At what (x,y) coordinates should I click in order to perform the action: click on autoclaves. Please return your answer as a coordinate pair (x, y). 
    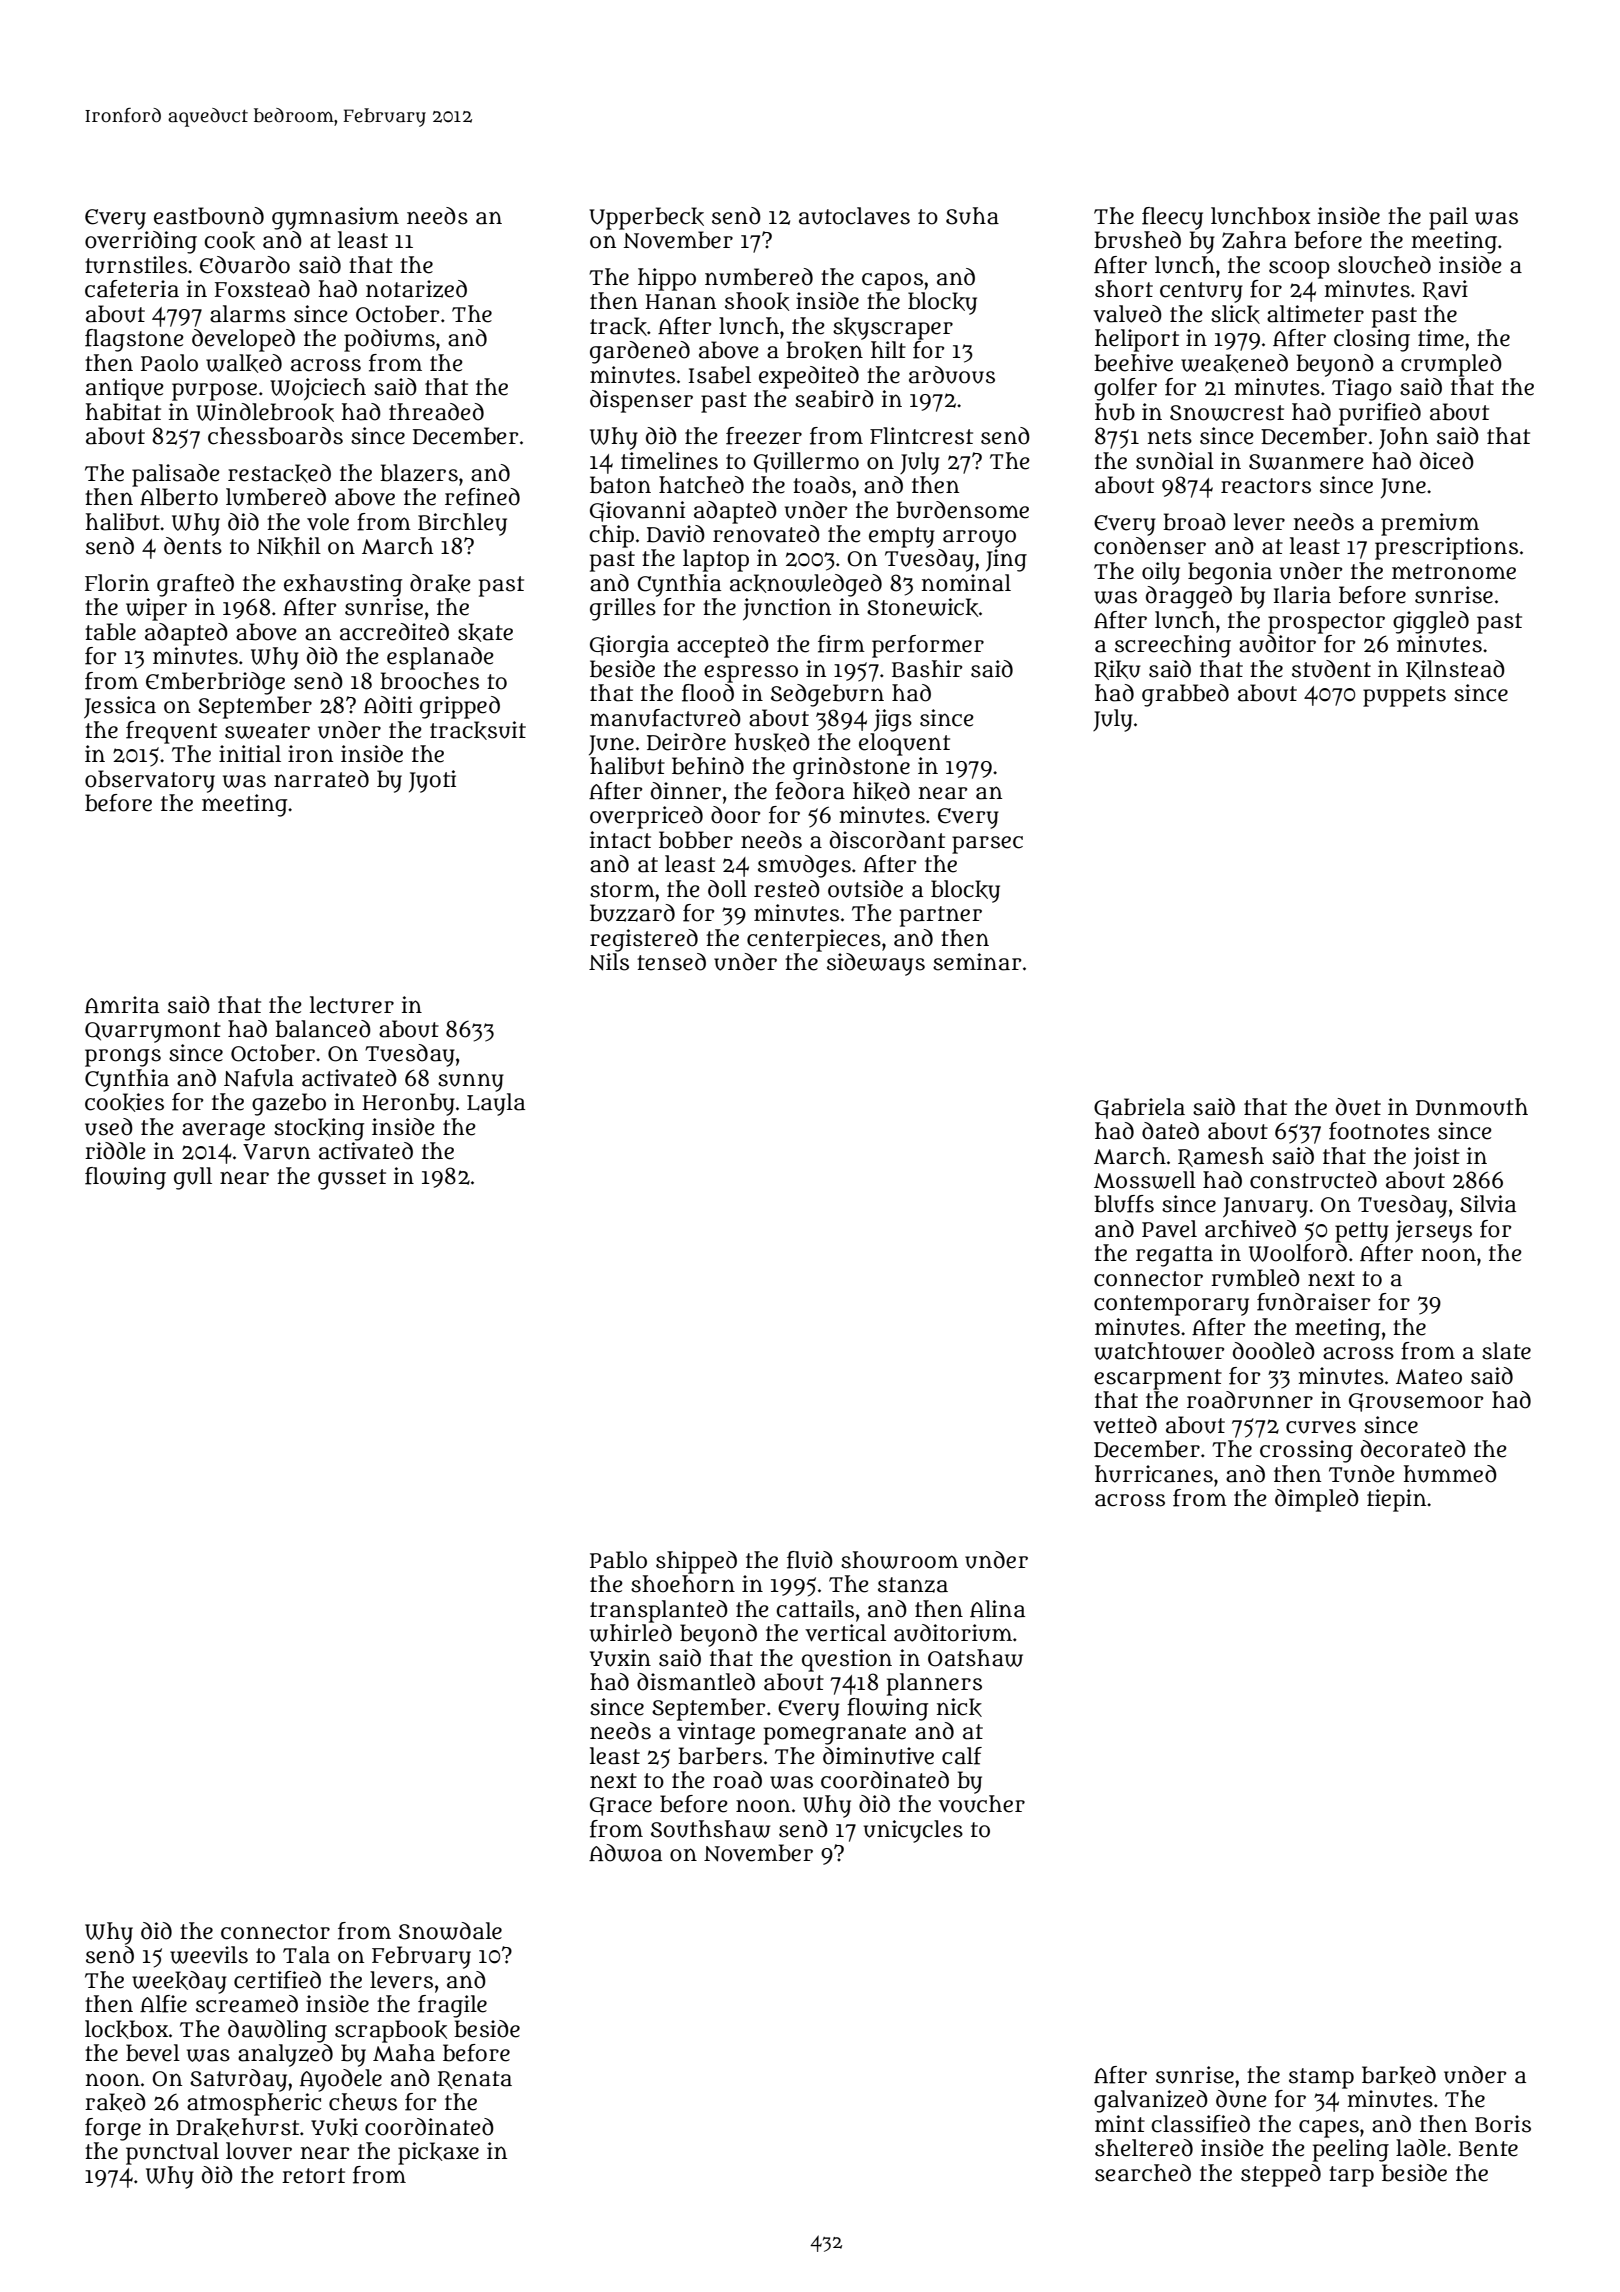
    Looking at the image, I should click on (854, 216).
